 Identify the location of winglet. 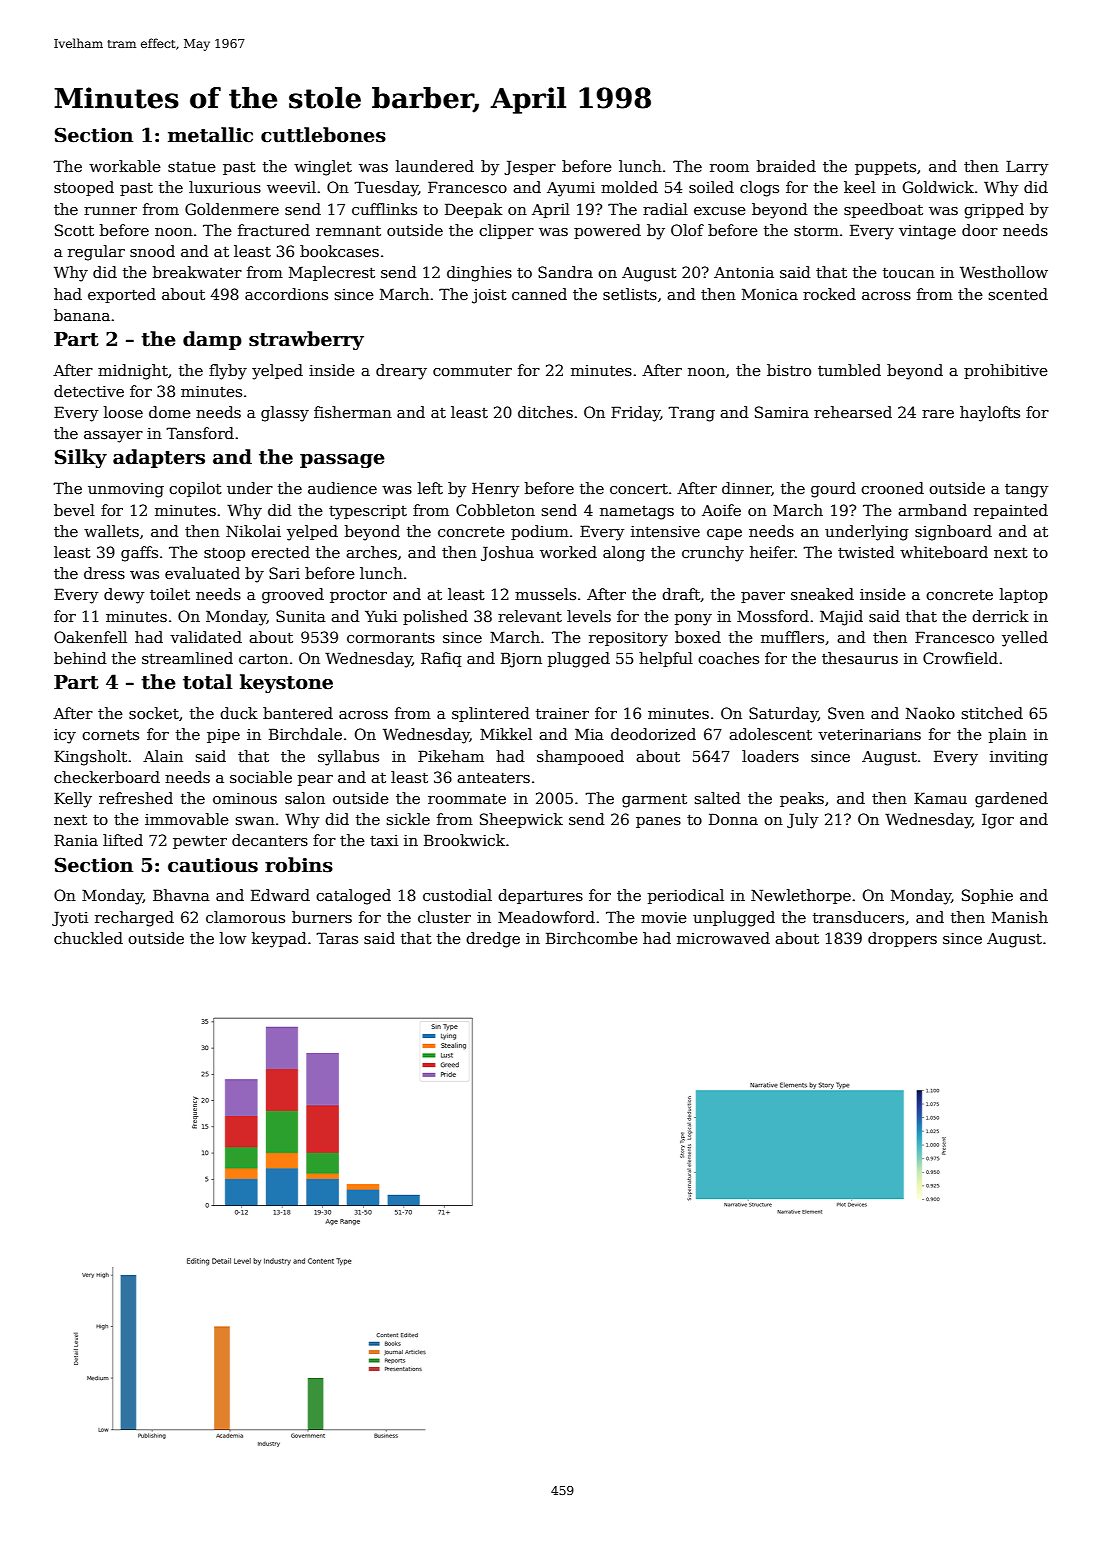
(323, 168).
